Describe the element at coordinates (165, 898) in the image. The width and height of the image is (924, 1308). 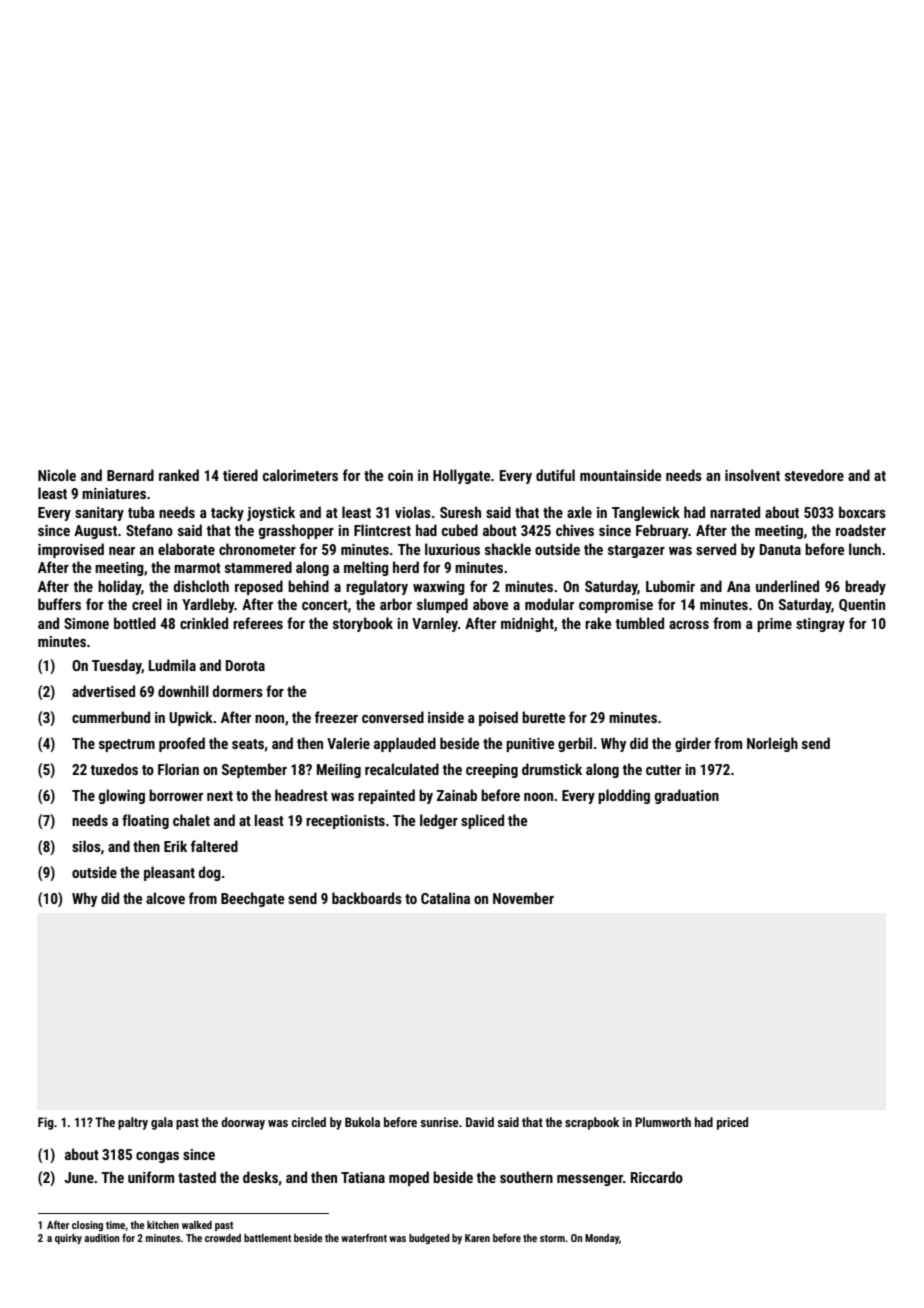
I see `alcove` at that location.
